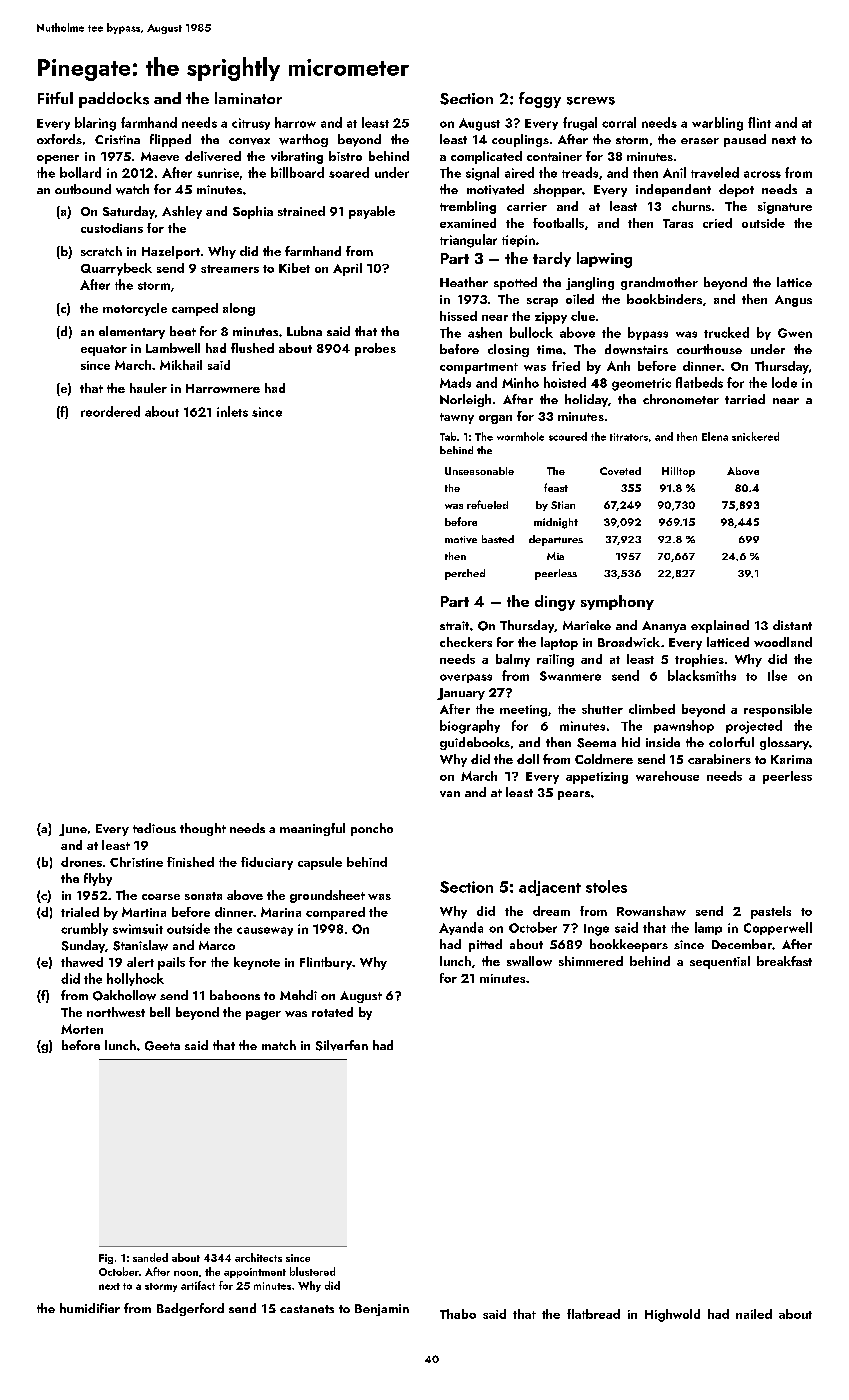  What do you see at coordinates (255, 1273) in the screenshot?
I see `appointment` at bounding box center [255, 1273].
